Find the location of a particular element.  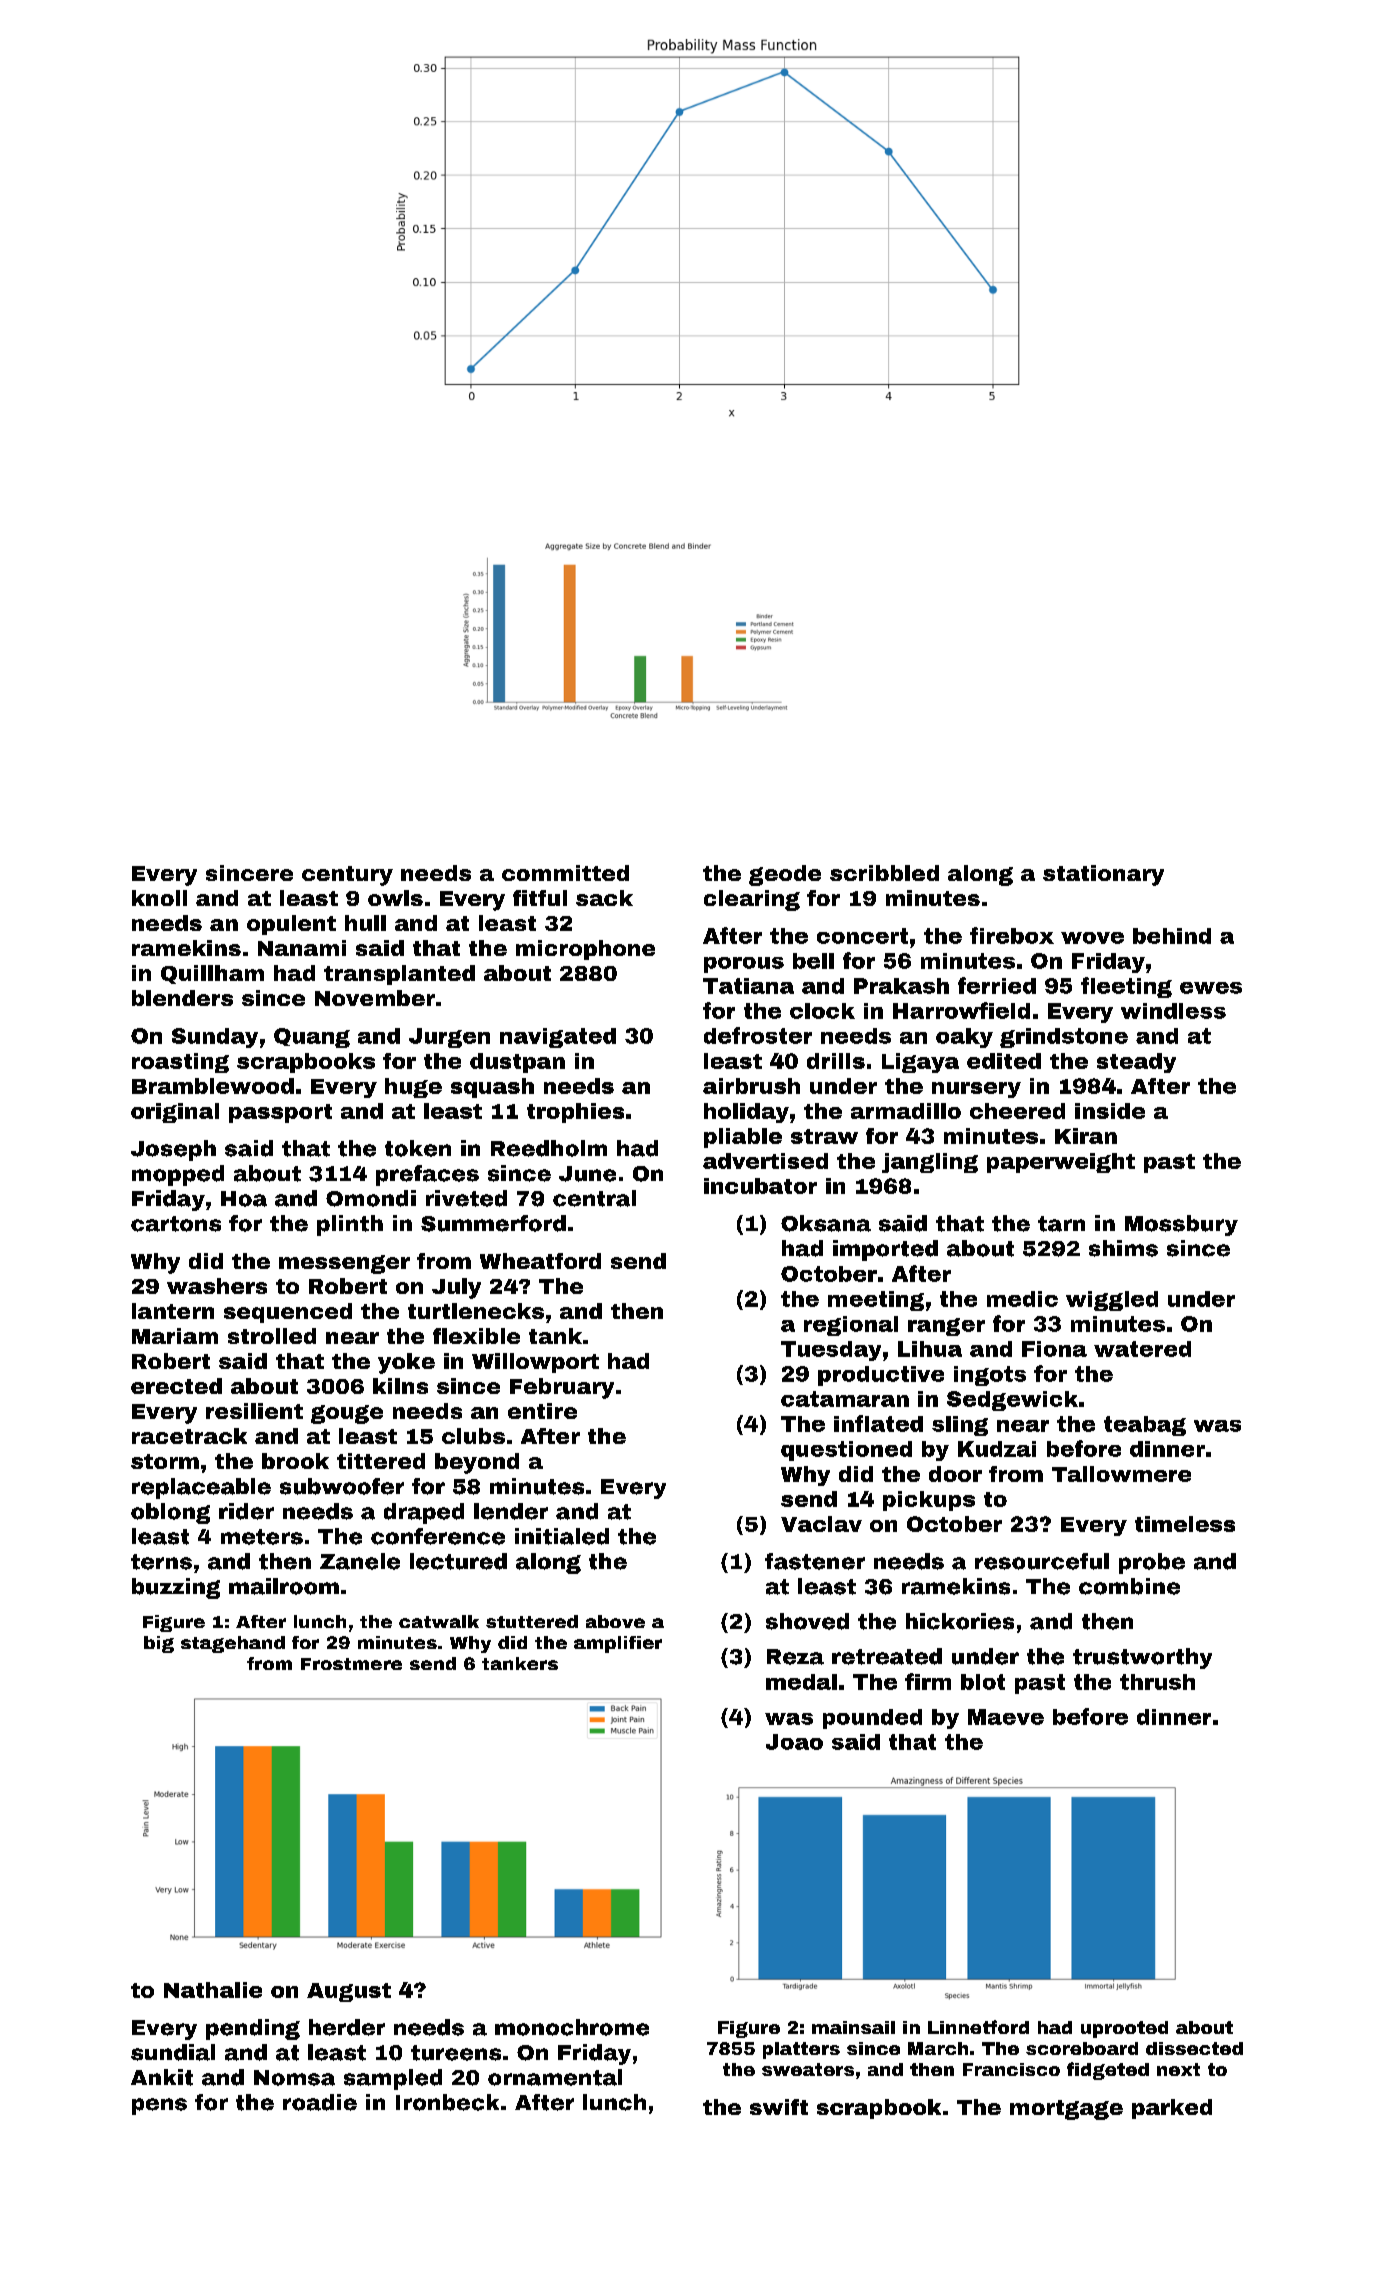

Bramblewood is located at coordinates (213, 1086).
